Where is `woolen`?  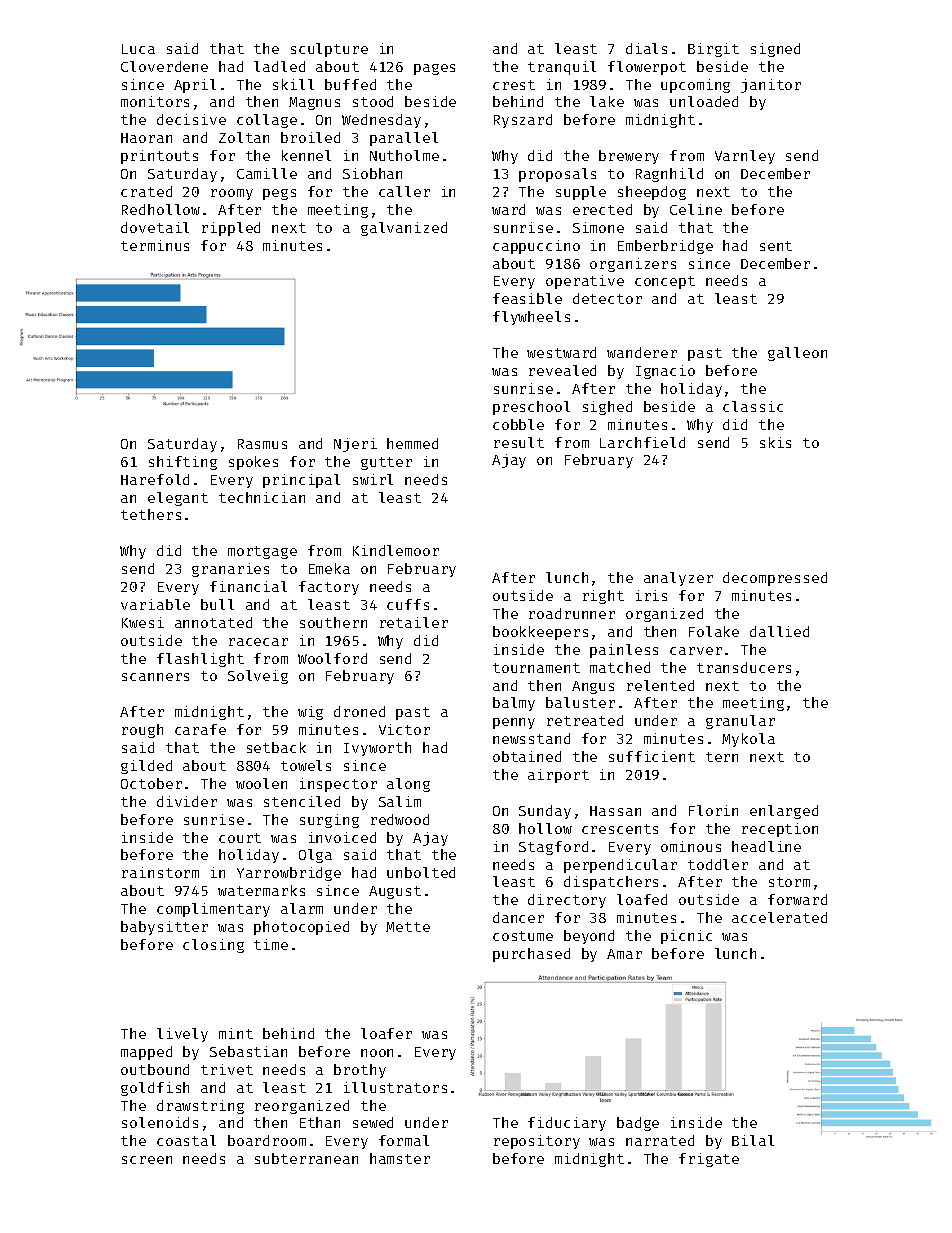 woolen is located at coordinates (261, 783).
